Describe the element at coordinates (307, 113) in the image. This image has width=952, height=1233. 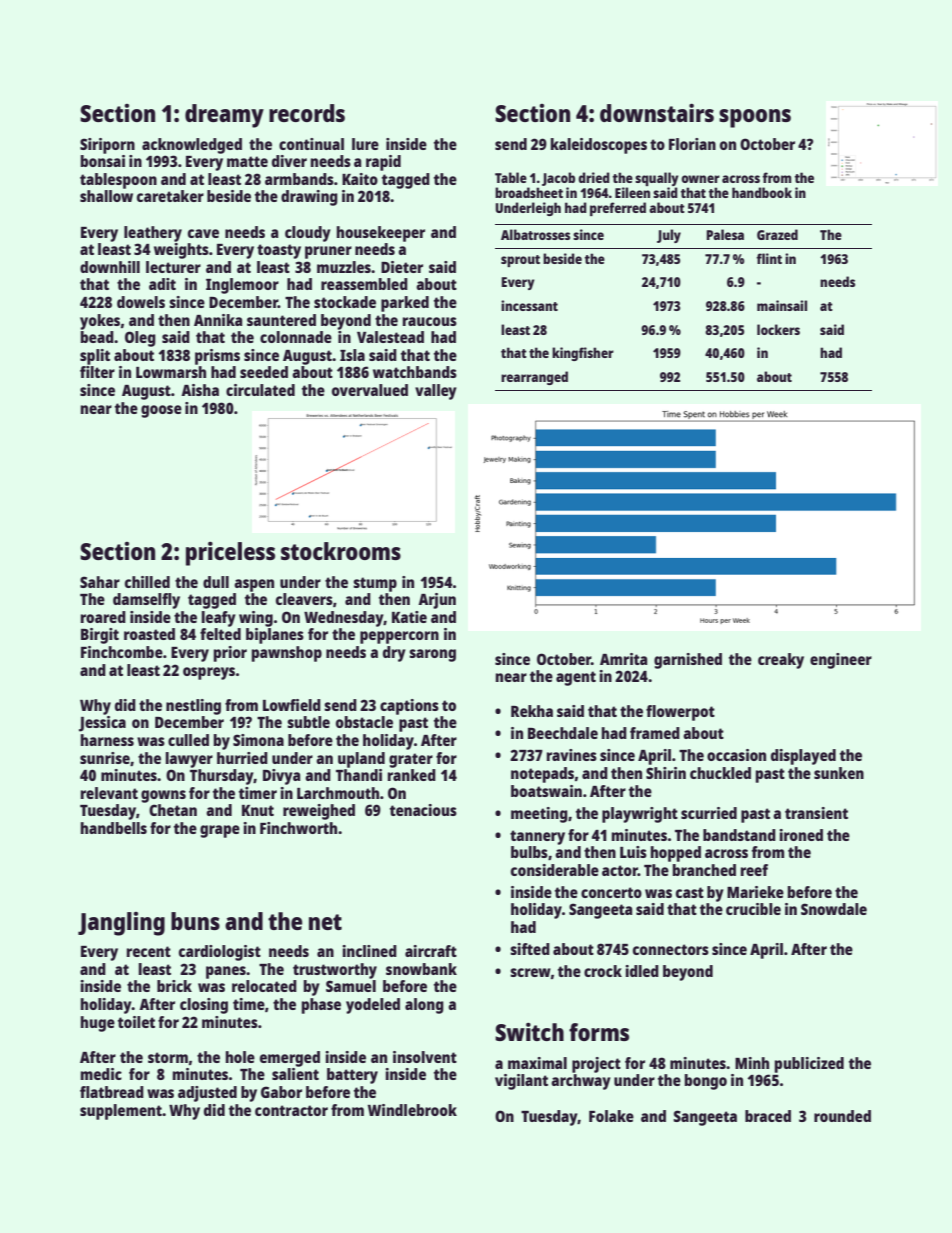
I see `records` at that location.
